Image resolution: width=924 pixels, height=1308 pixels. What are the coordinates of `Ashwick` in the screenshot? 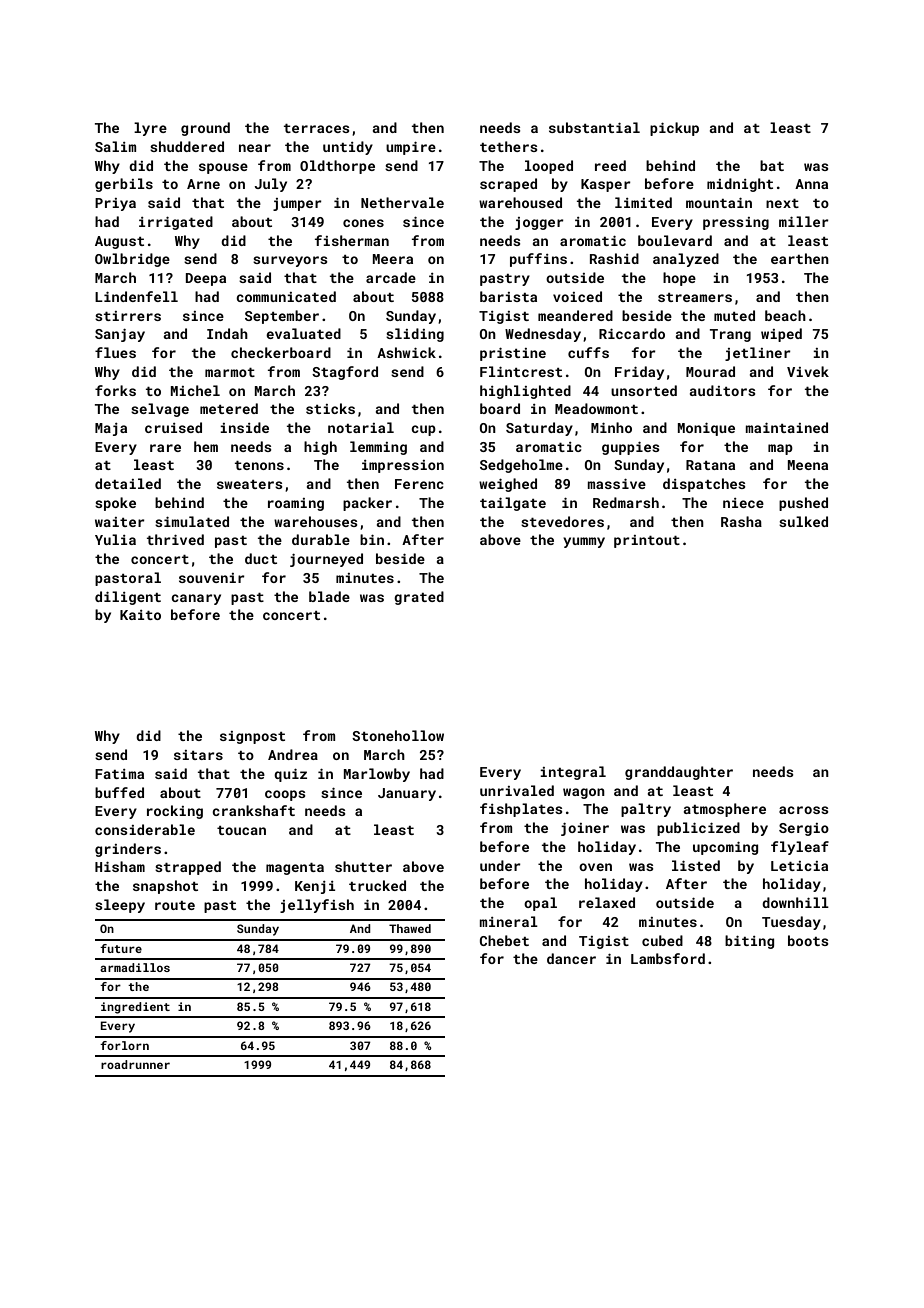 It's located at (406, 352).
